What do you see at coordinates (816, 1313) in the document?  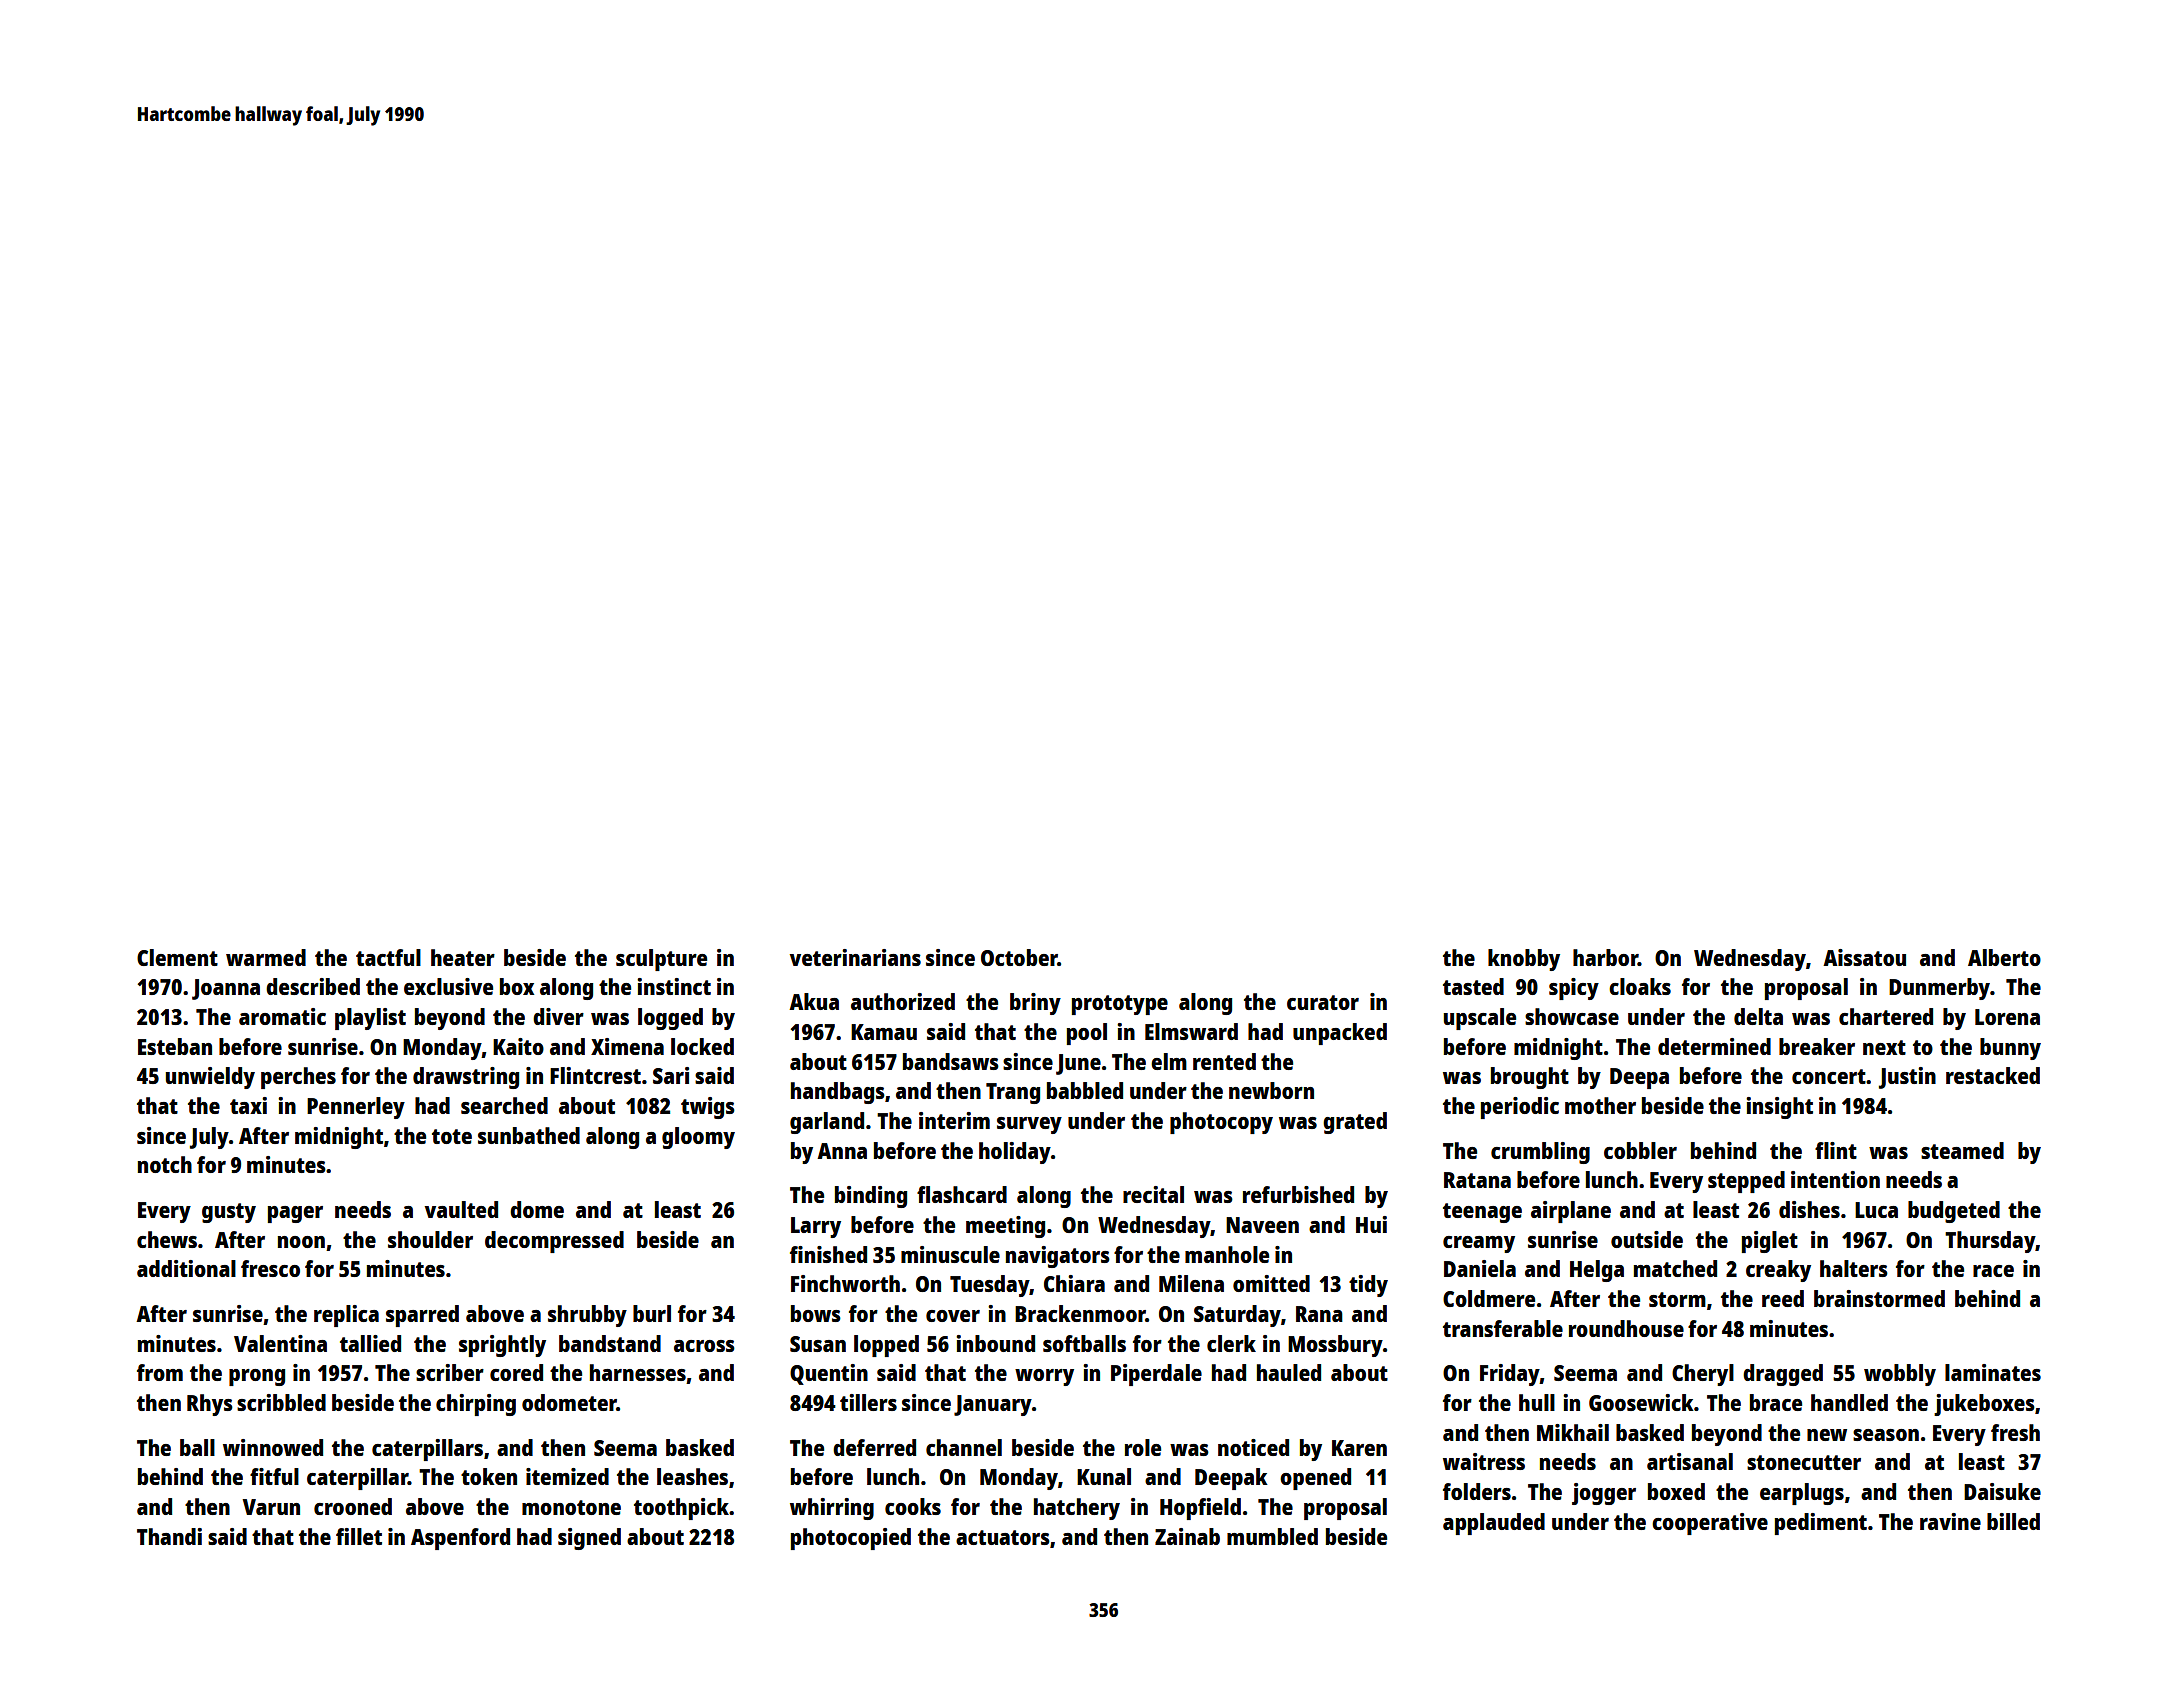 I see `bows` at bounding box center [816, 1313].
